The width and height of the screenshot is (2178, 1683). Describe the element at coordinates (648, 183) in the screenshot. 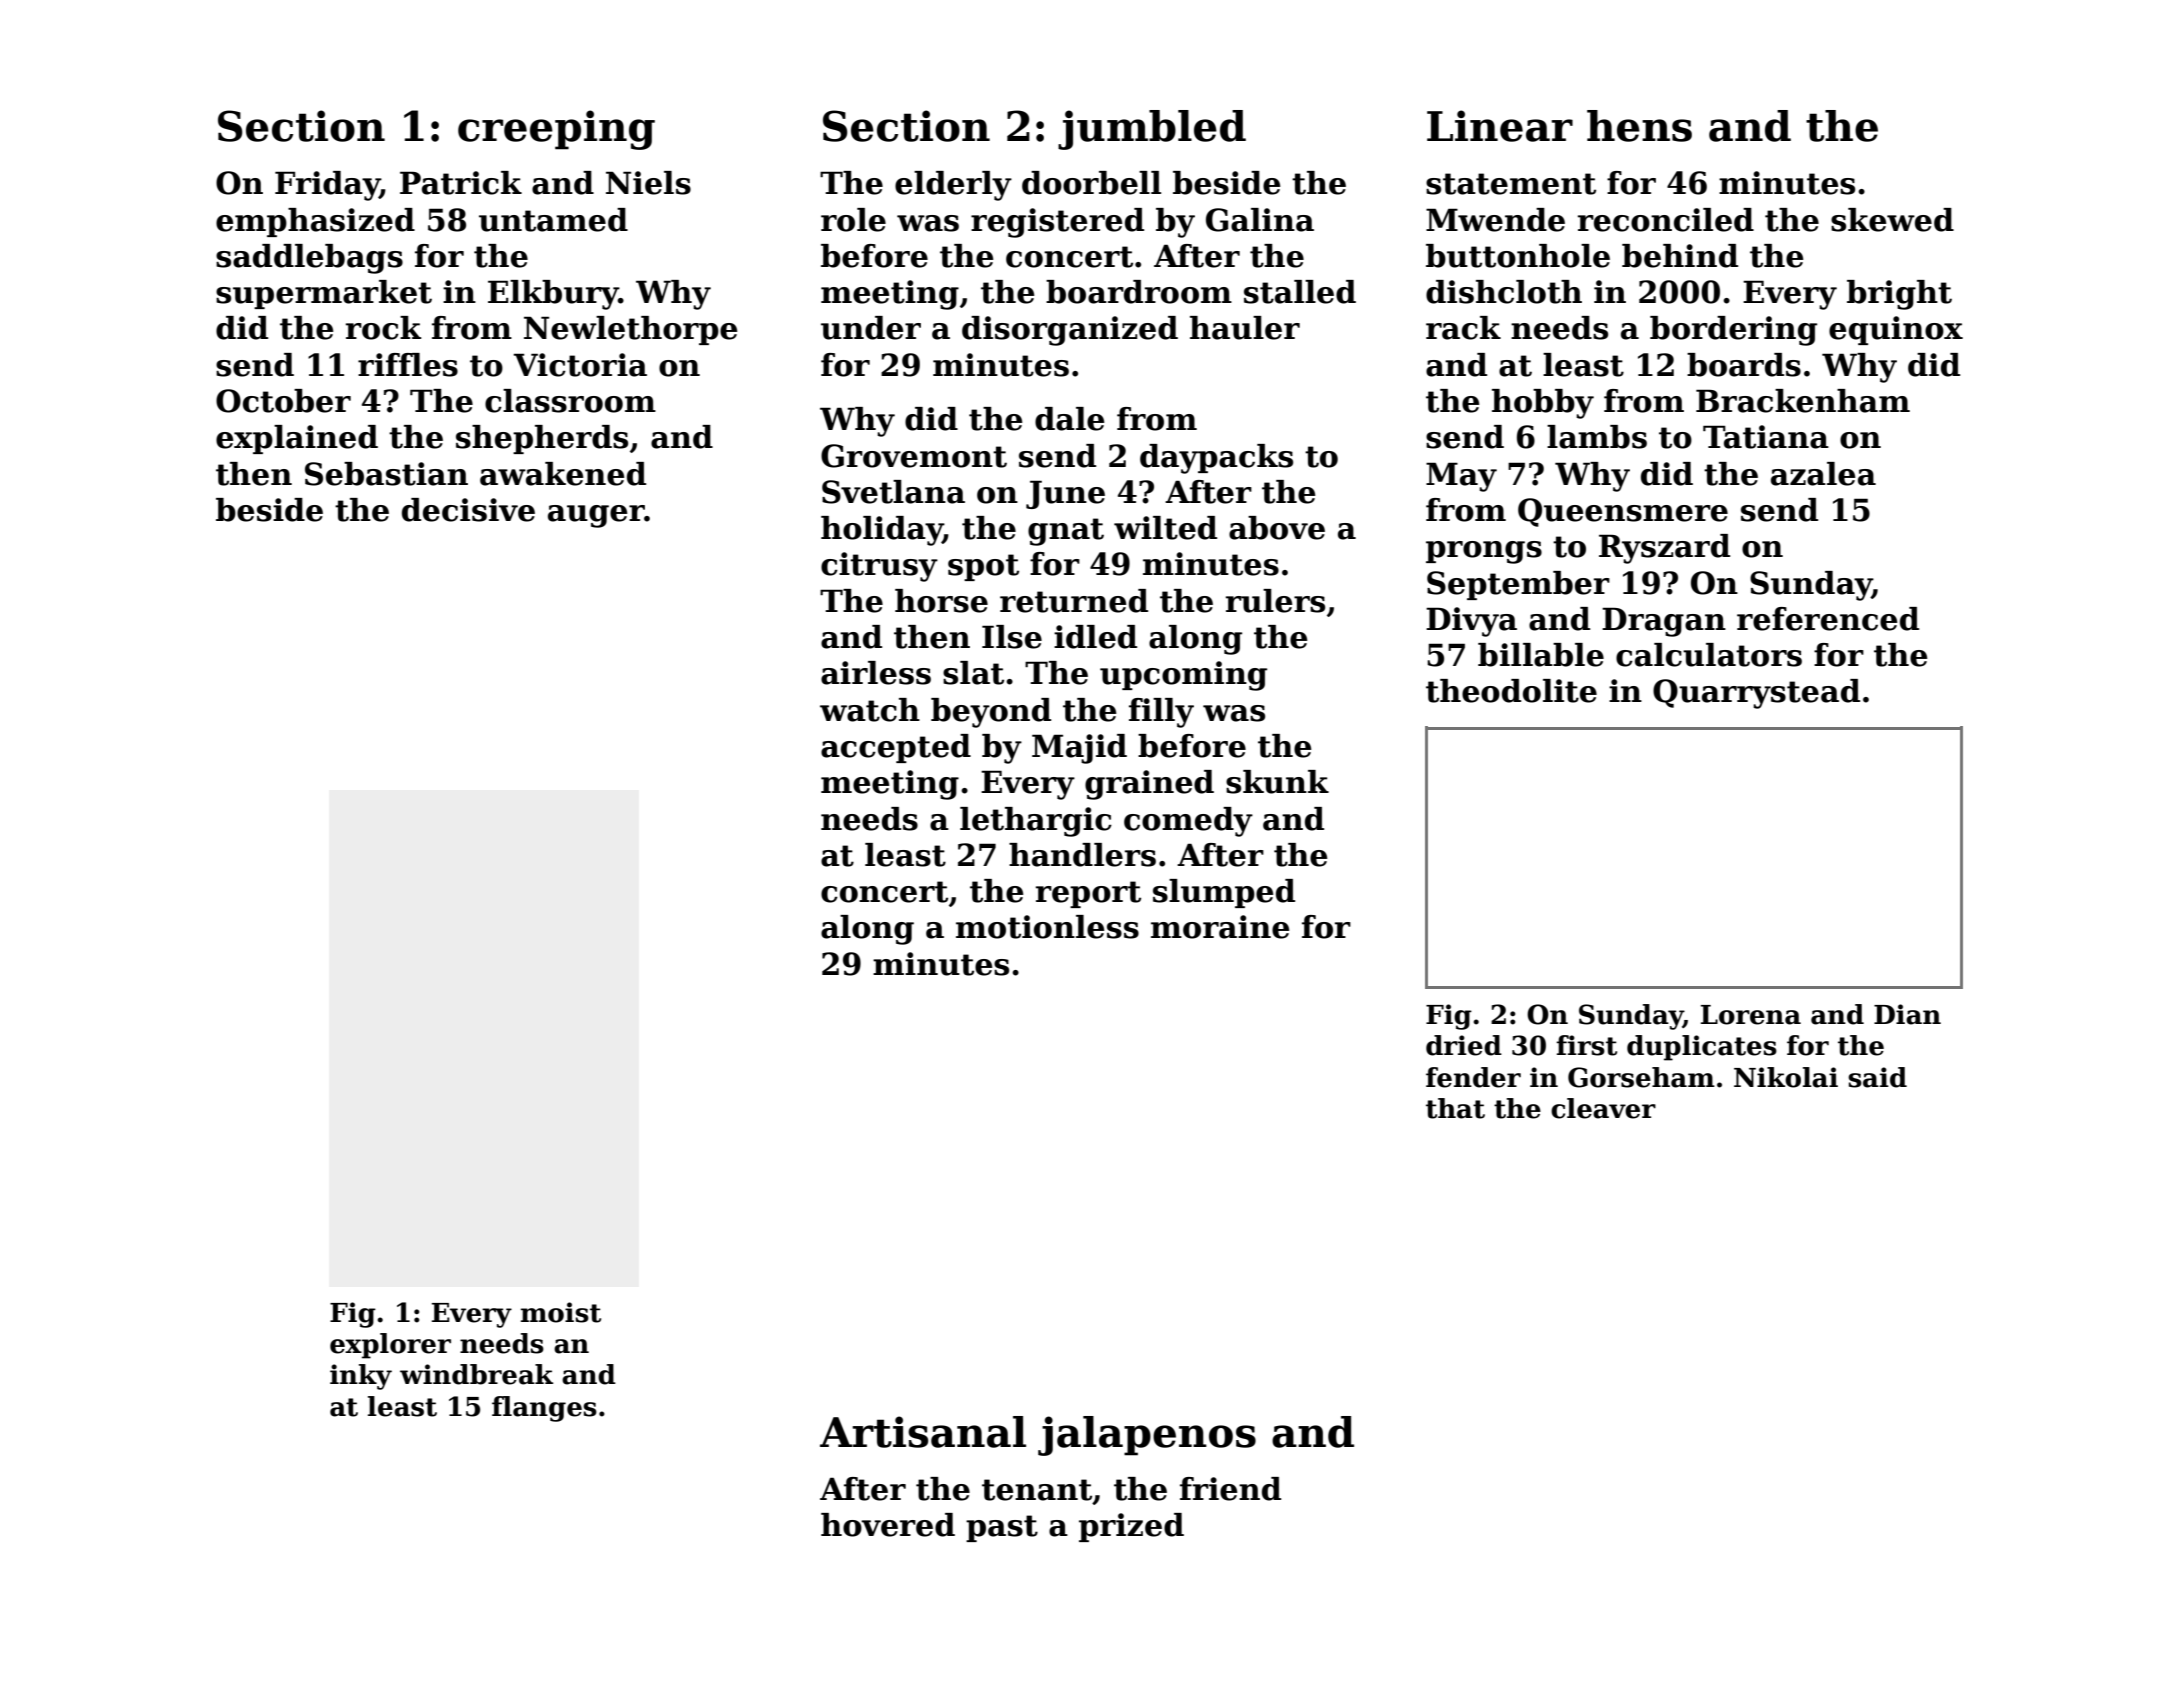

I see `Niels` at that location.
